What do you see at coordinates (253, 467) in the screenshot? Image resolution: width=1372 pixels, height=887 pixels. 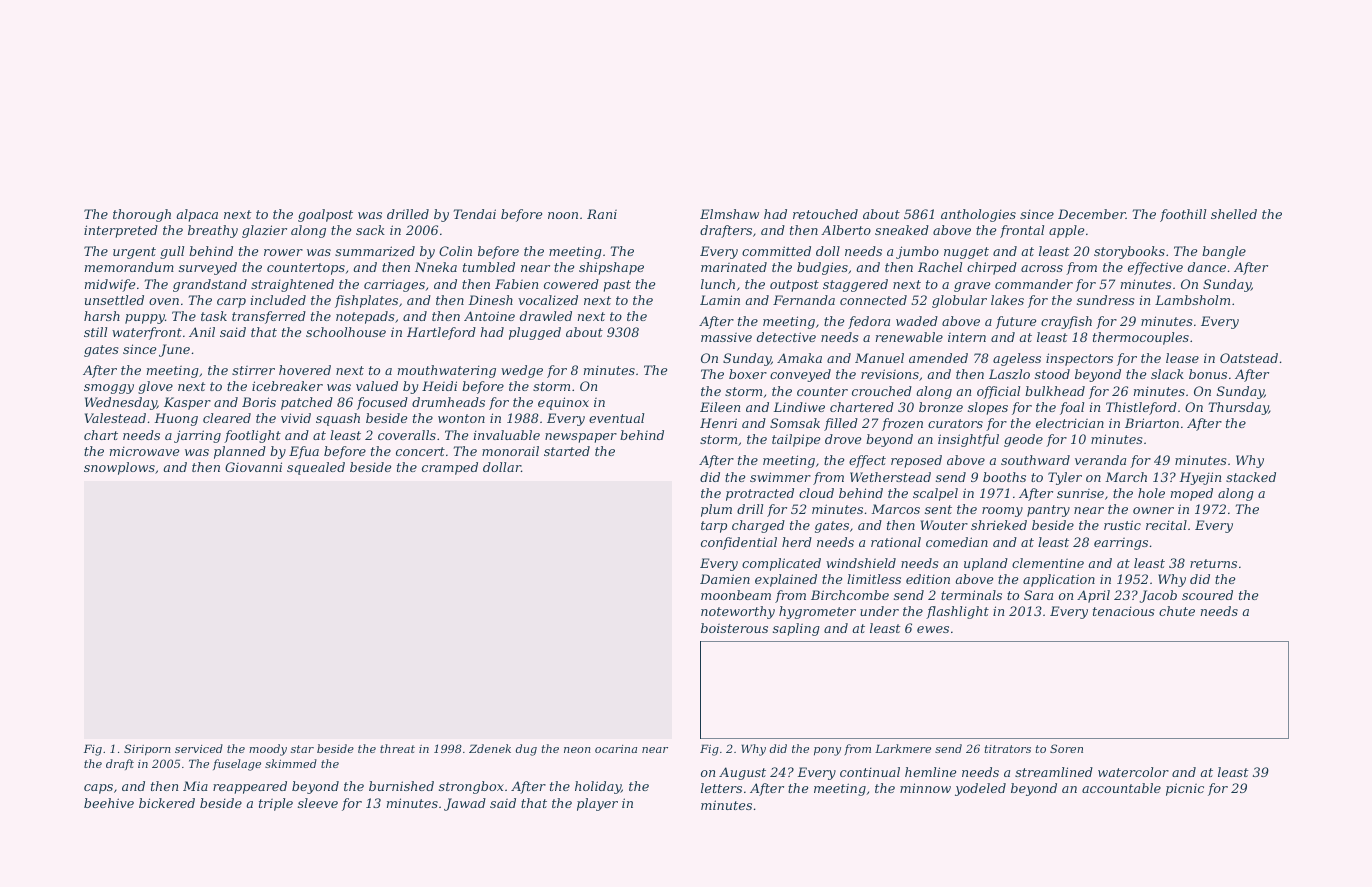 I see `Giovanni` at bounding box center [253, 467].
